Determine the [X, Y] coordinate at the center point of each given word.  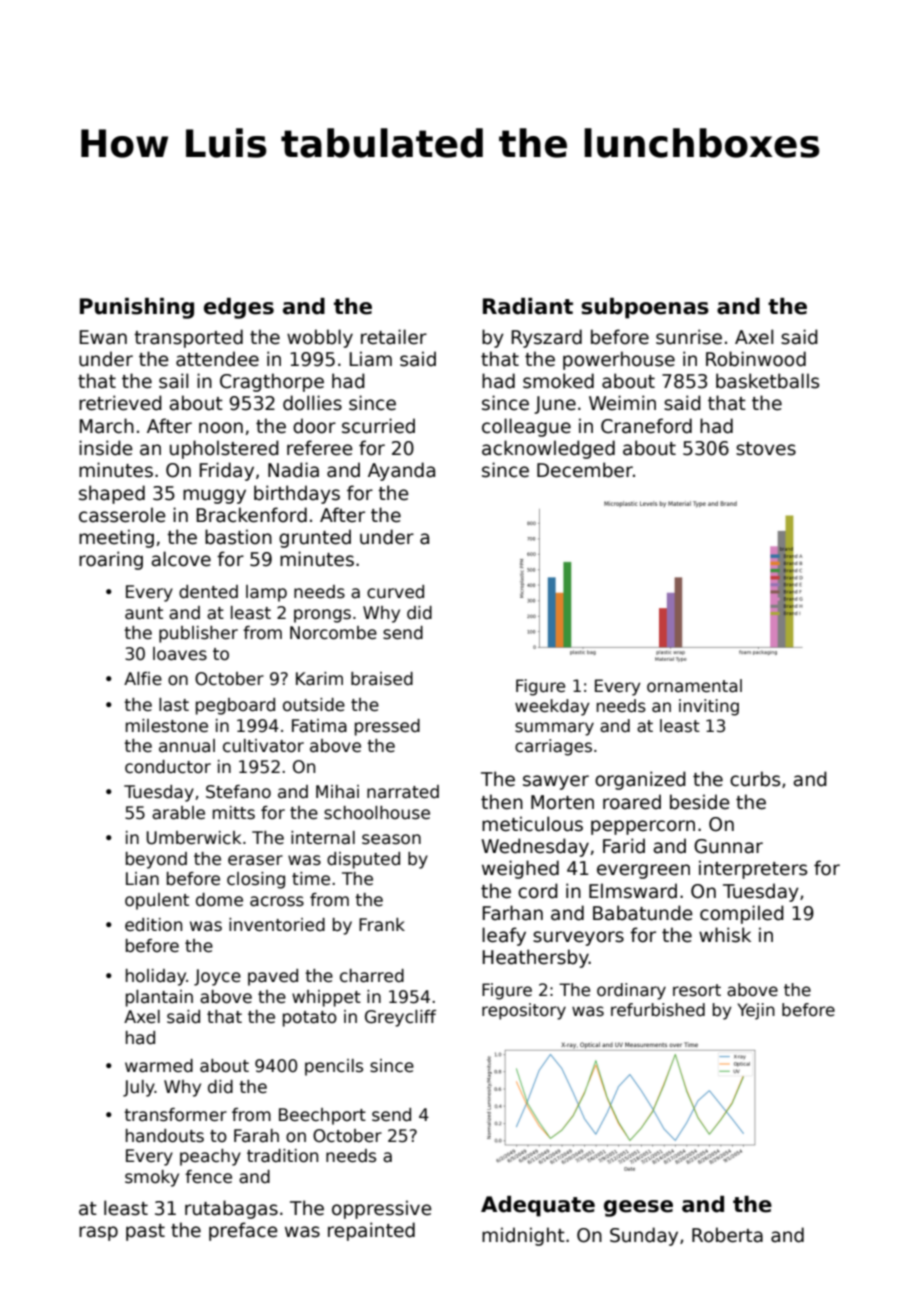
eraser [255, 860]
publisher [198, 634]
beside [700, 802]
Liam [370, 359]
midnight [523, 1236]
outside [314, 705]
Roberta [727, 1235]
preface [243, 1231]
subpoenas [645, 308]
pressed [387, 727]
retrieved [120, 403]
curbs [755, 779]
